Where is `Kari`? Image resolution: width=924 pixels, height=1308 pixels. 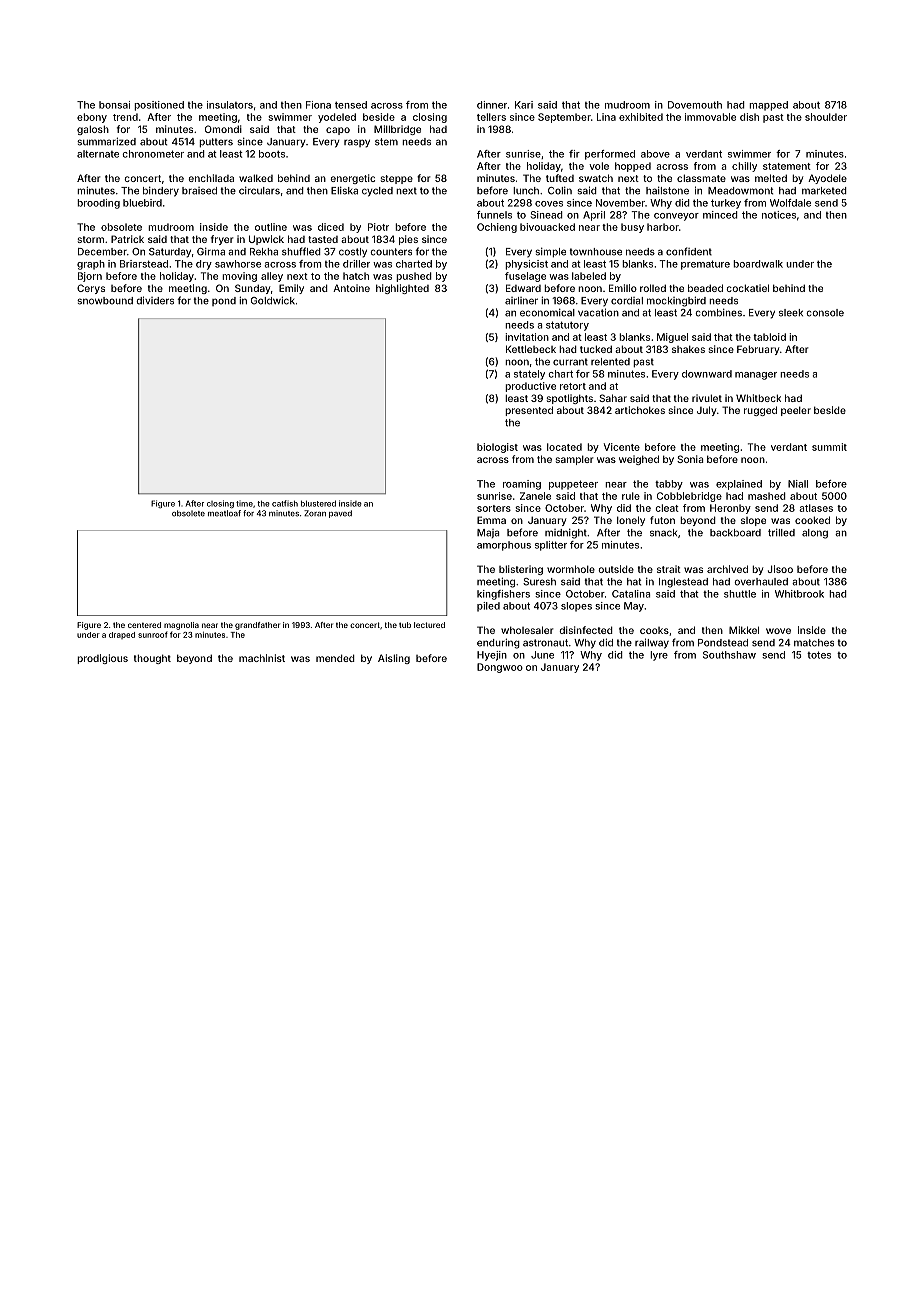
Kari is located at coordinates (524, 105).
